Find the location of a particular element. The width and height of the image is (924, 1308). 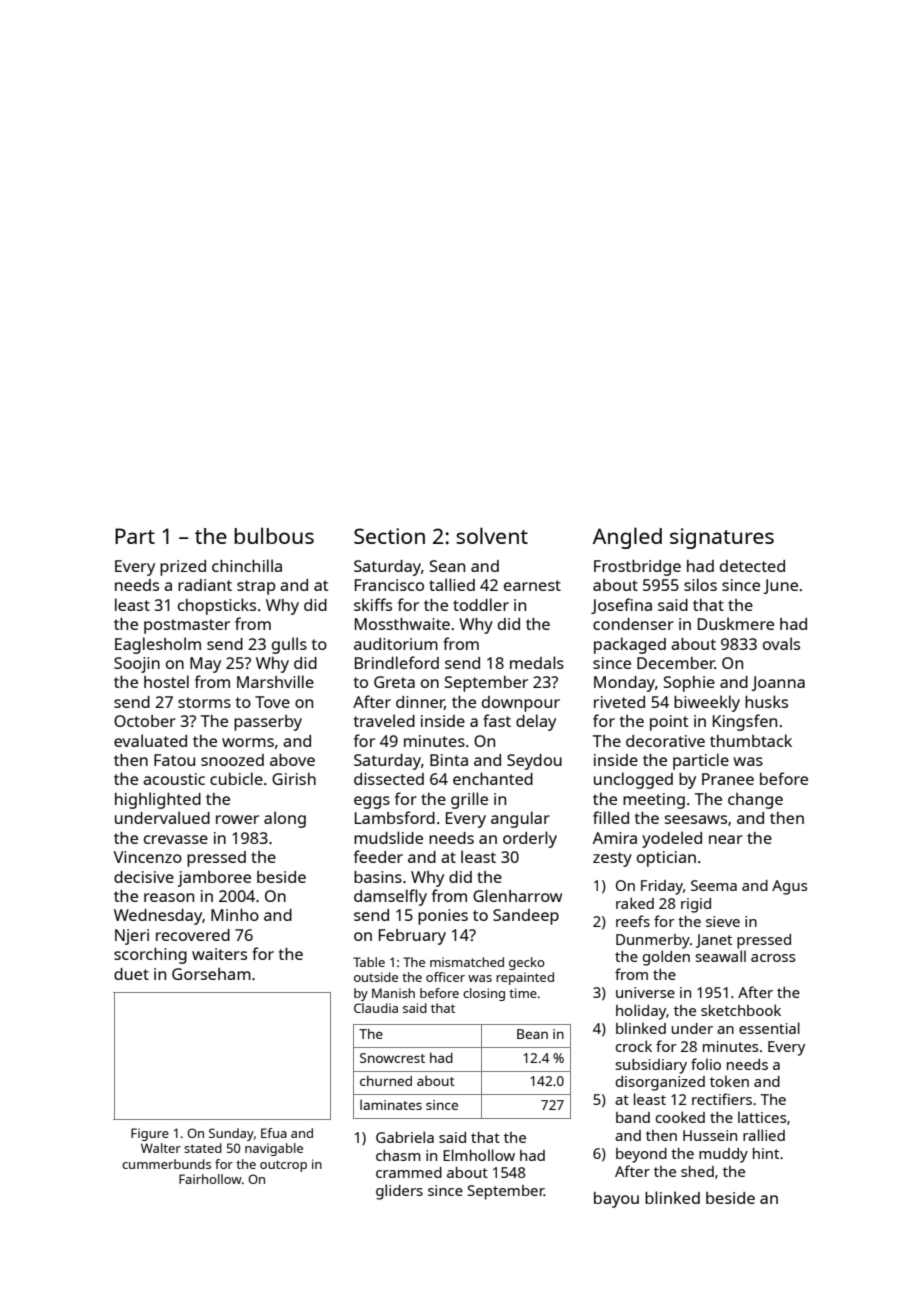

Kingsfen is located at coordinates (745, 722).
